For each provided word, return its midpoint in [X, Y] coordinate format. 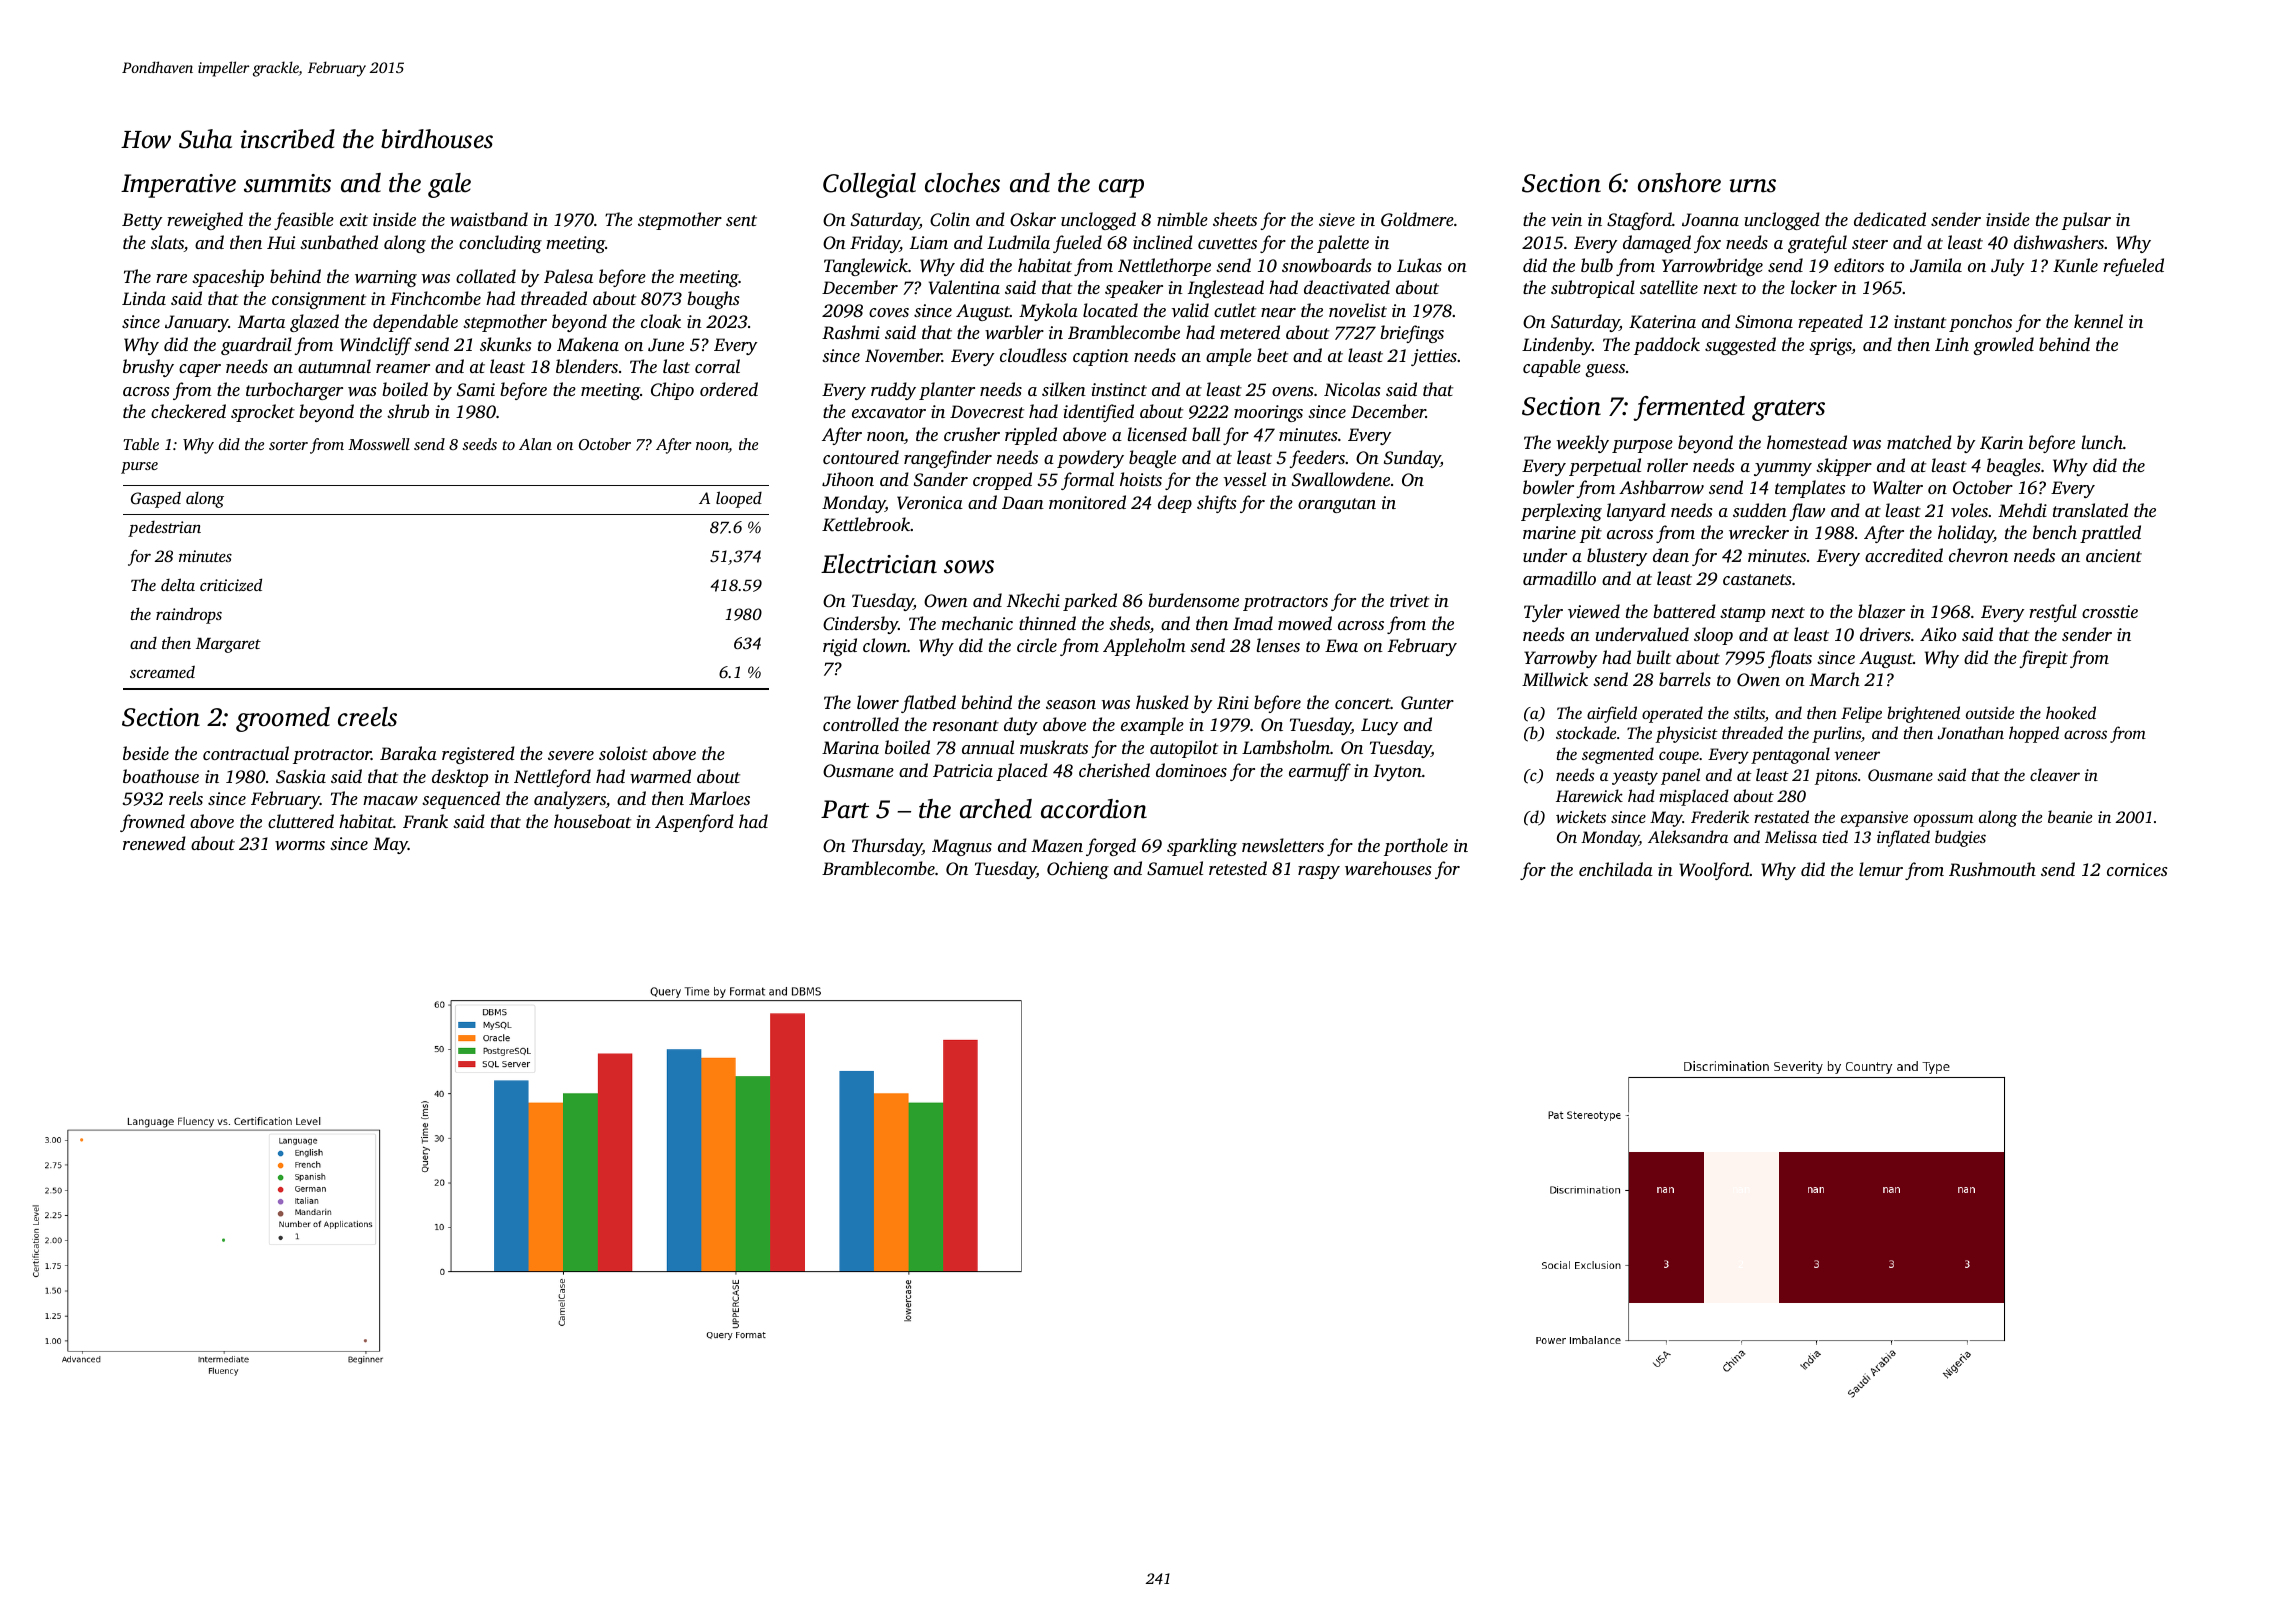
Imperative [178, 186]
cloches [962, 183]
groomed [283, 719]
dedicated [1890, 219]
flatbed [928, 704]
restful [2053, 613]
